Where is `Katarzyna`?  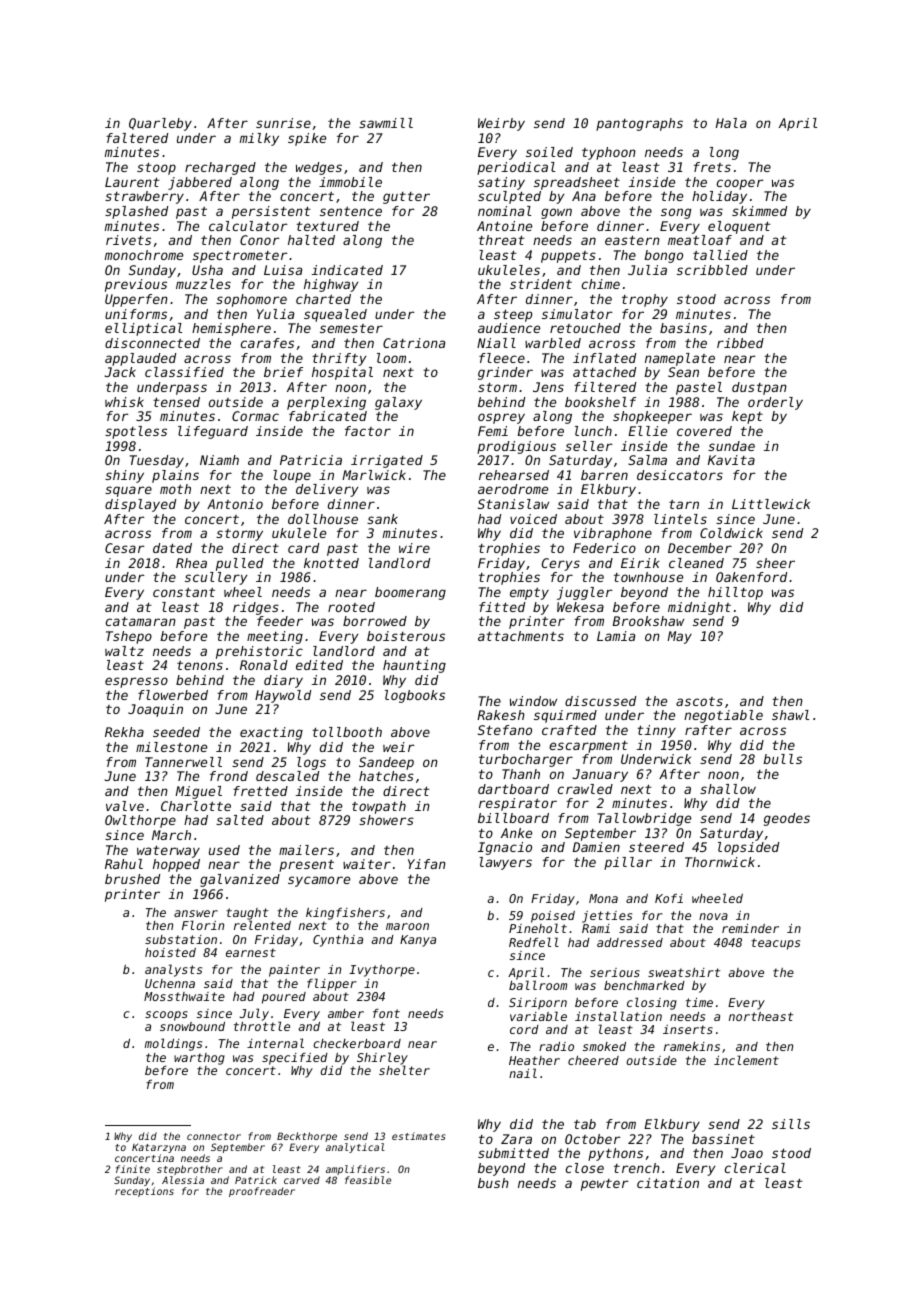 Katarzyna is located at coordinates (159, 1148).
